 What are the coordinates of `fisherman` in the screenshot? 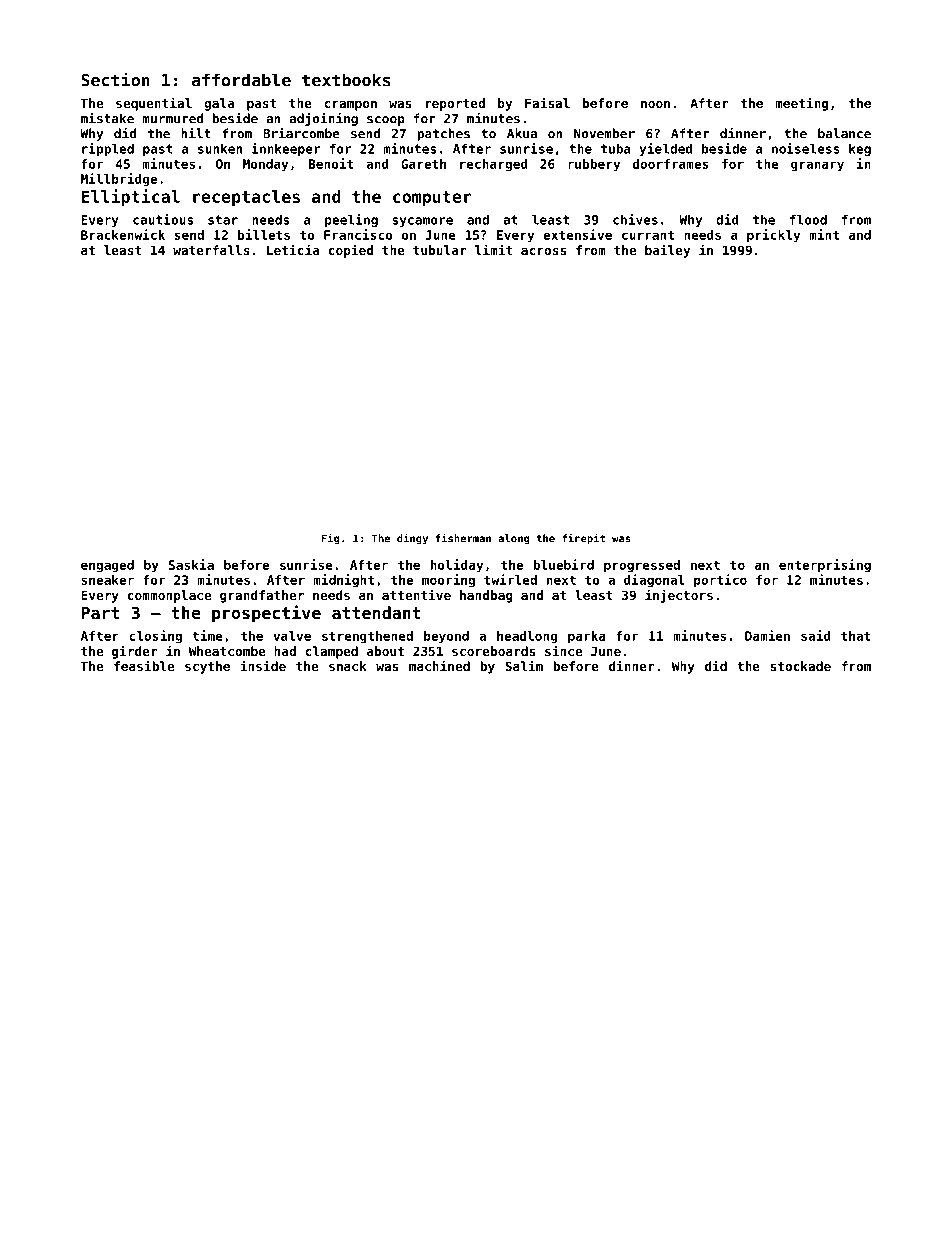 It's located at (463, 538).
